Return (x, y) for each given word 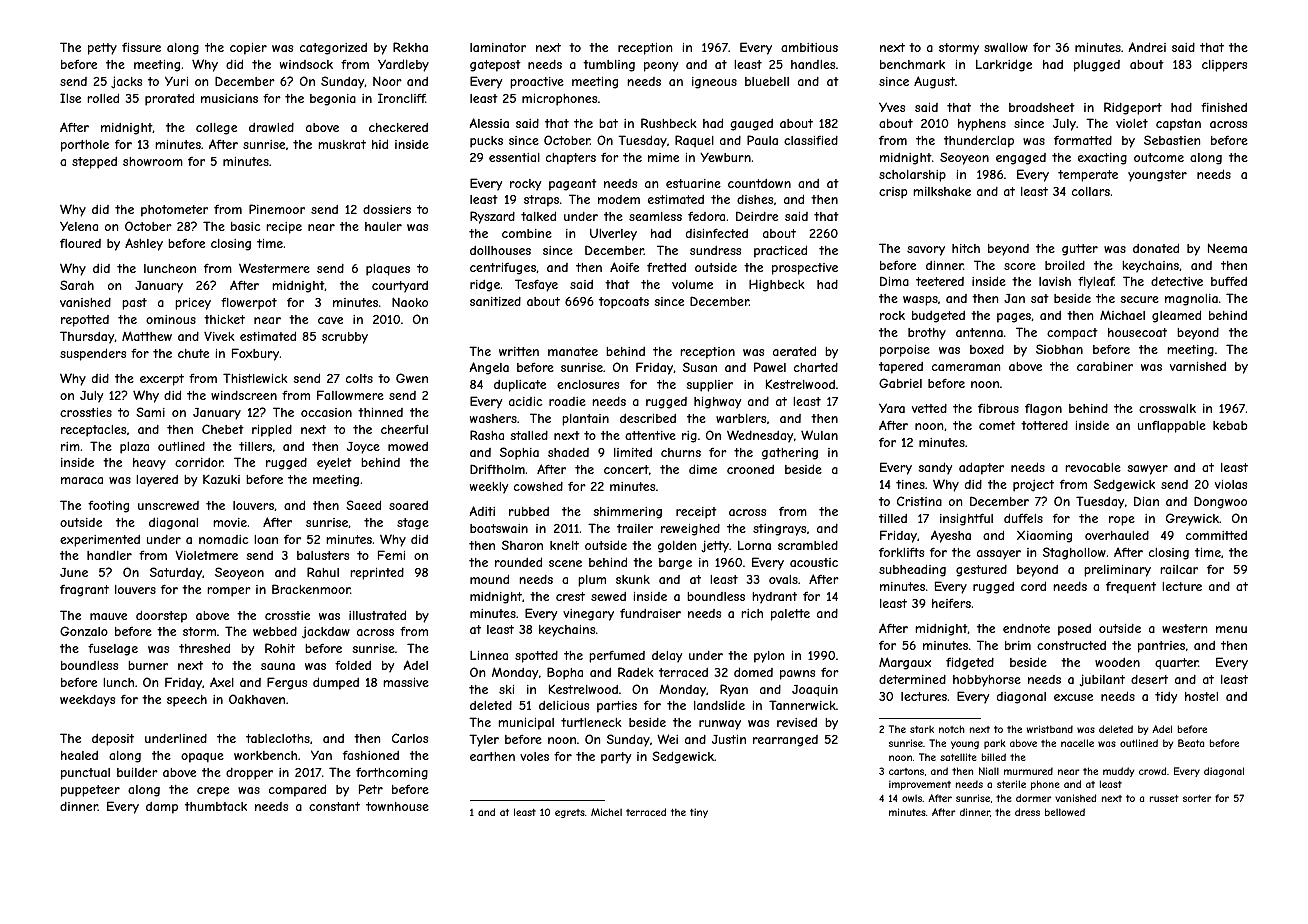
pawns (797, 675)
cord (1033, 586)
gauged (751, 125)
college (216, 129)
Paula (762, 140)
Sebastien (1172, 140)
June (74, 572)
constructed (1071, 645)
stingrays (779, 530)
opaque (202, 758)
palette (790, 615)
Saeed (363, 505)
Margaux (905, 663)
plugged (1097, 66)
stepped (94, 163)
